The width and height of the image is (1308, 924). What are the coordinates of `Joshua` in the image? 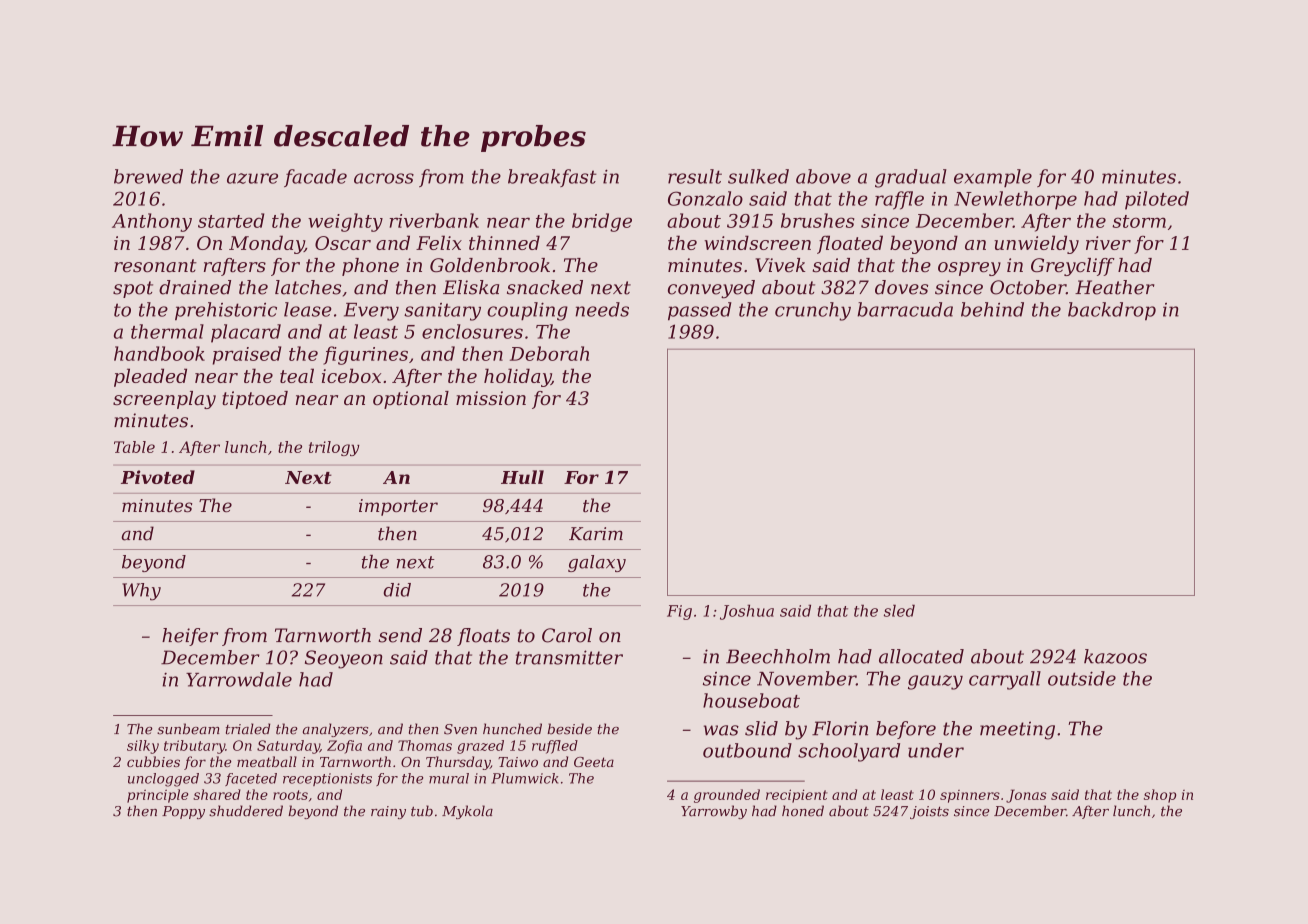 It's located at (747, 612).
